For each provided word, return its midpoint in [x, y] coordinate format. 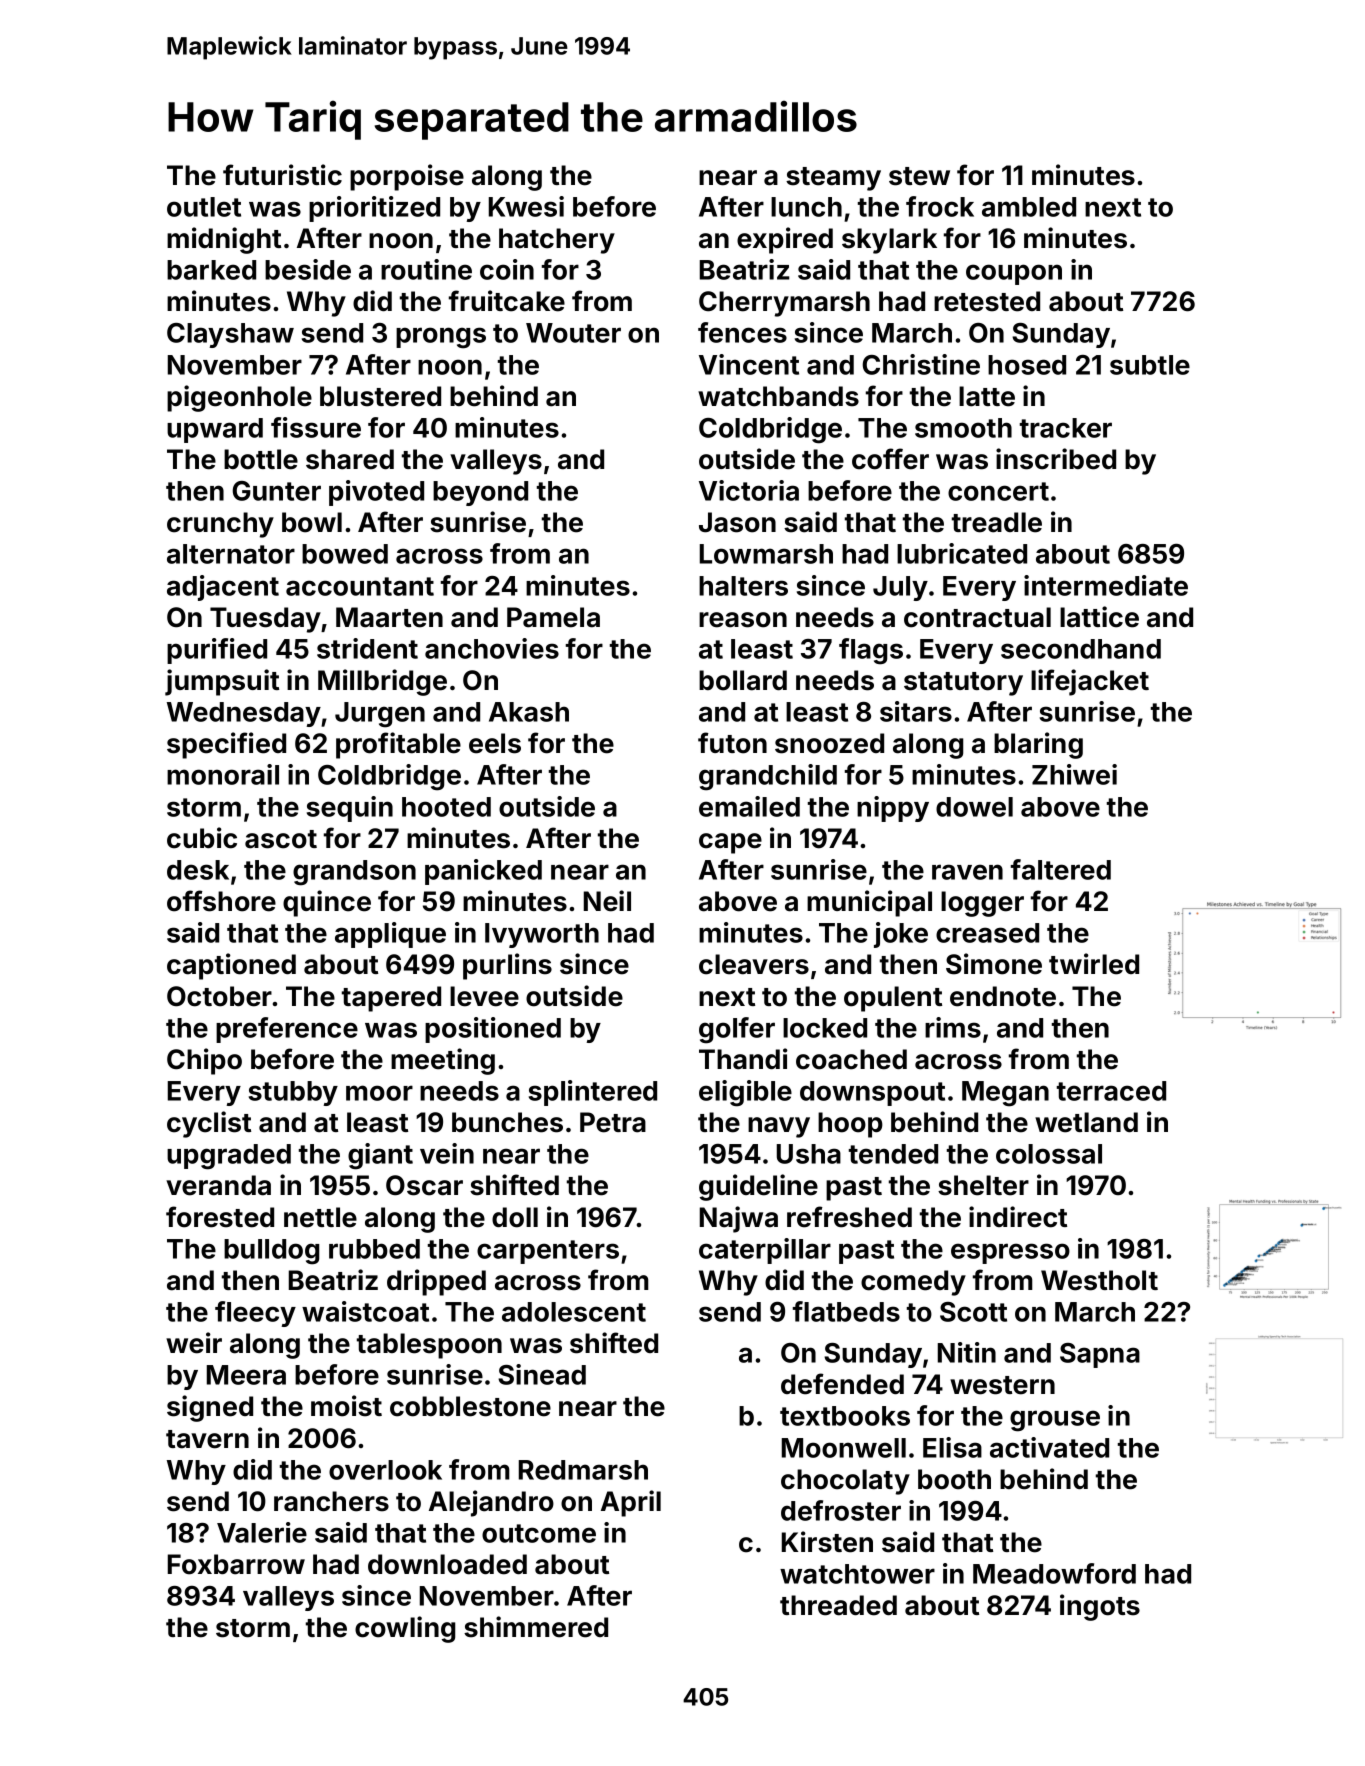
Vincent [749, 364]
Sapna [1100, 1355]
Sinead [542, 1374]
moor [379, 1093]
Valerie [262, 1532]
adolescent [574, 1312]
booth [954, 1479]
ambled [1029, 207]
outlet [204, 207]
